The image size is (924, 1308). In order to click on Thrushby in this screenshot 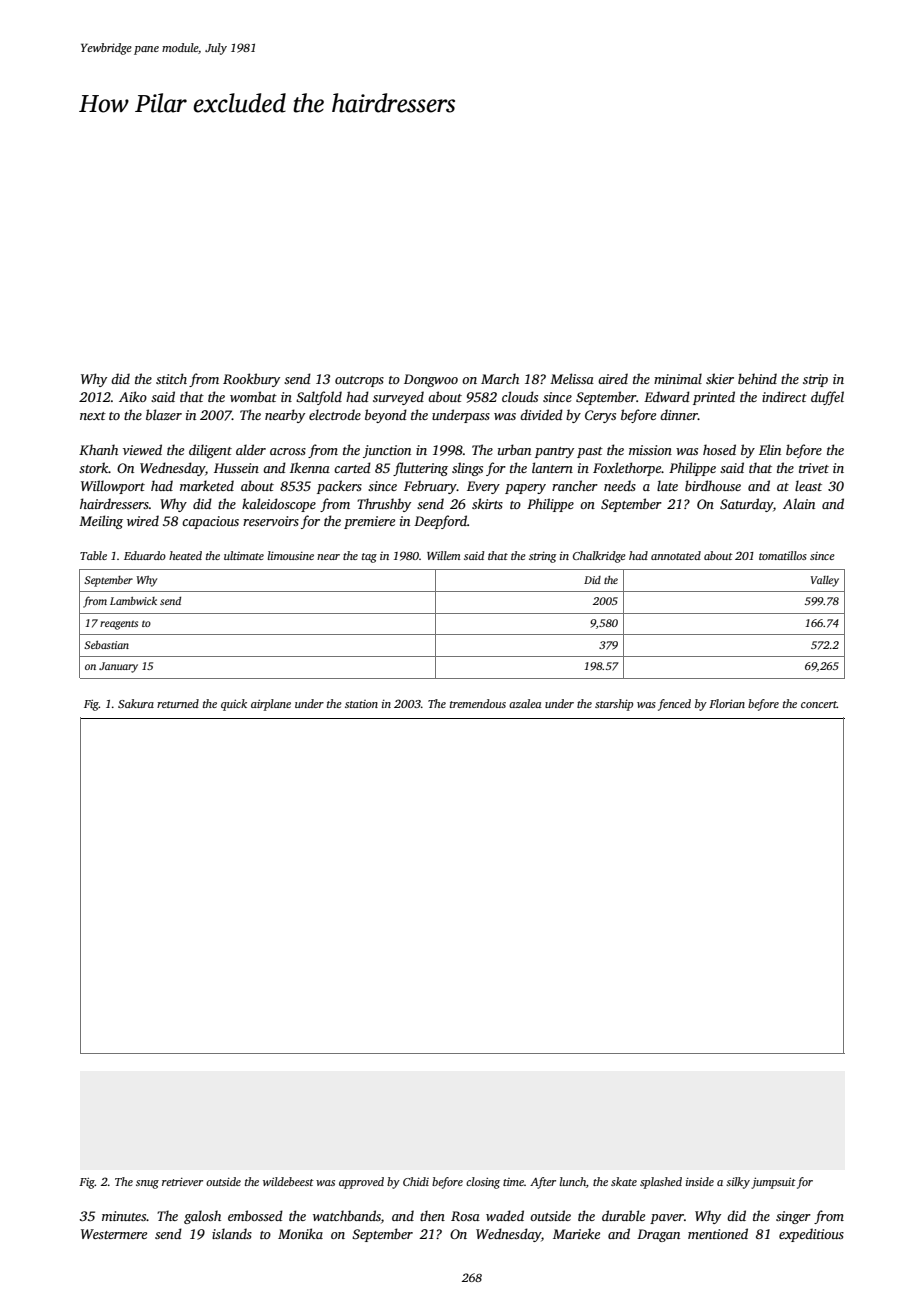, I will do `click(384, 505)`.
